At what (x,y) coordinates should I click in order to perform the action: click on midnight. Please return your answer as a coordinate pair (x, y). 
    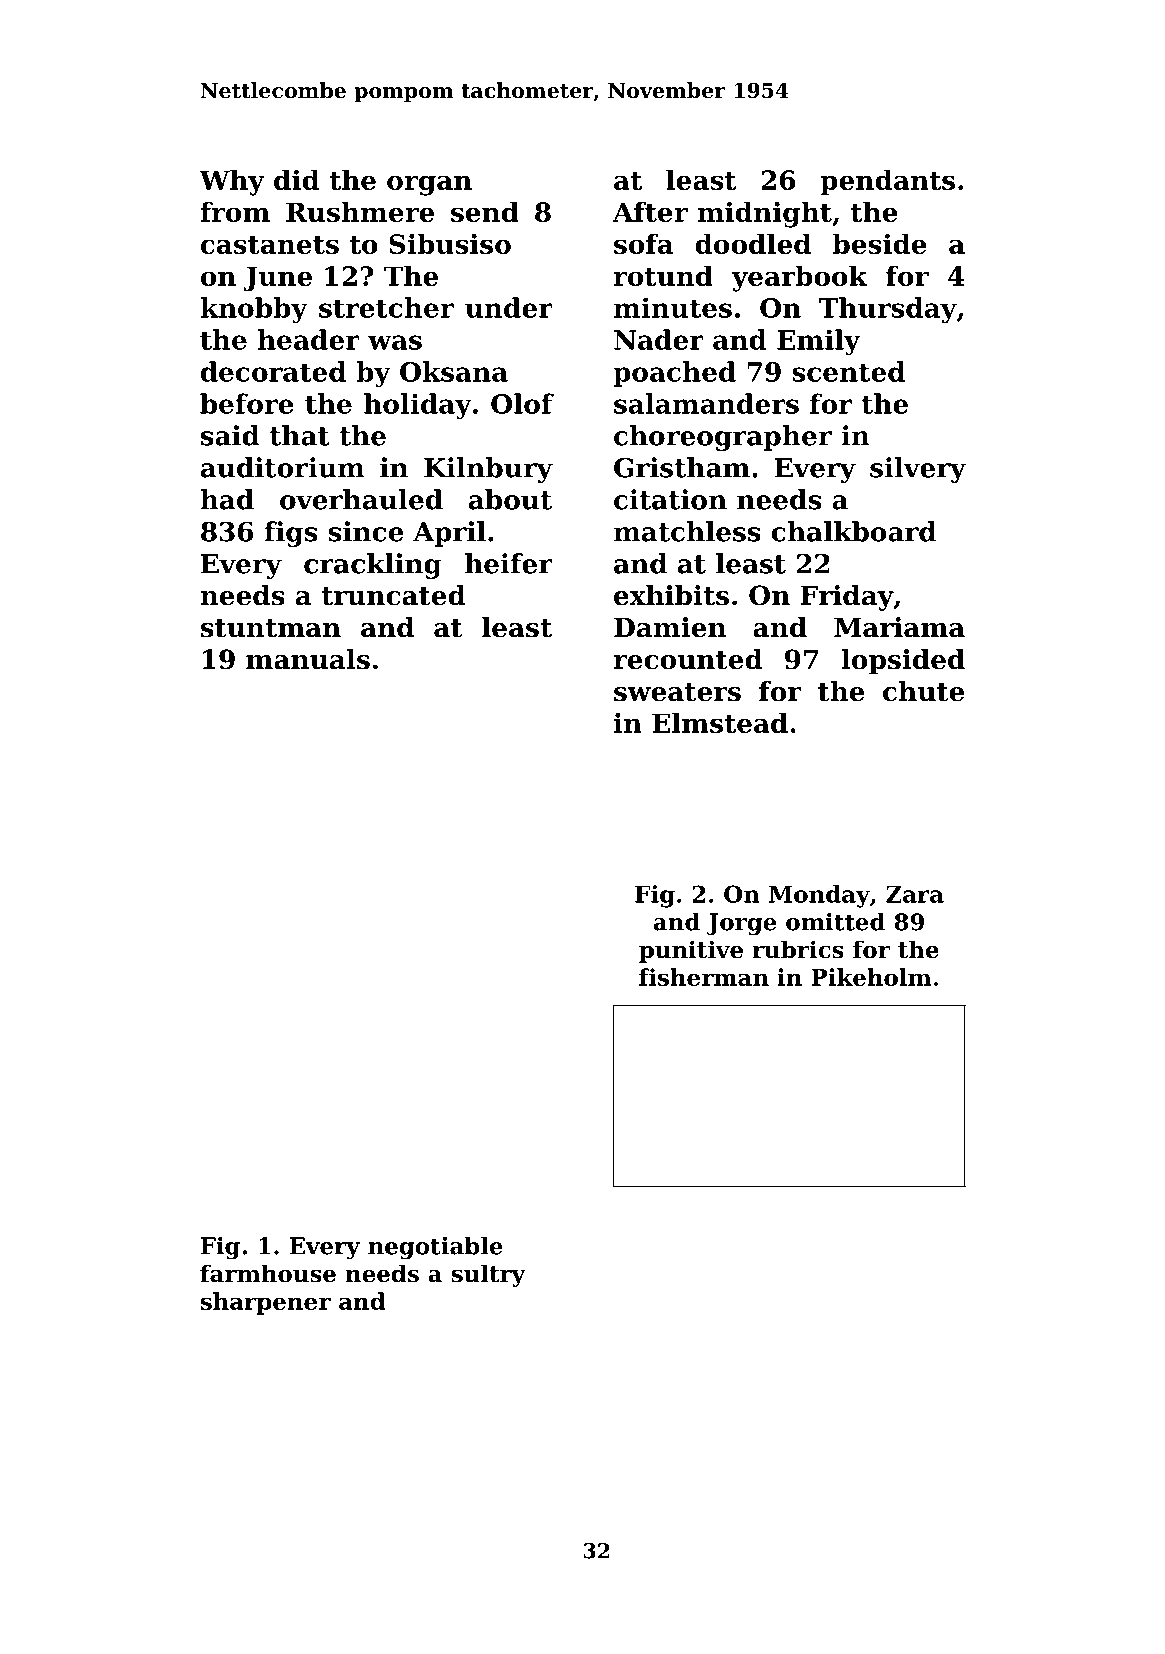
    Looking at the image, I should click on (764, 214).
